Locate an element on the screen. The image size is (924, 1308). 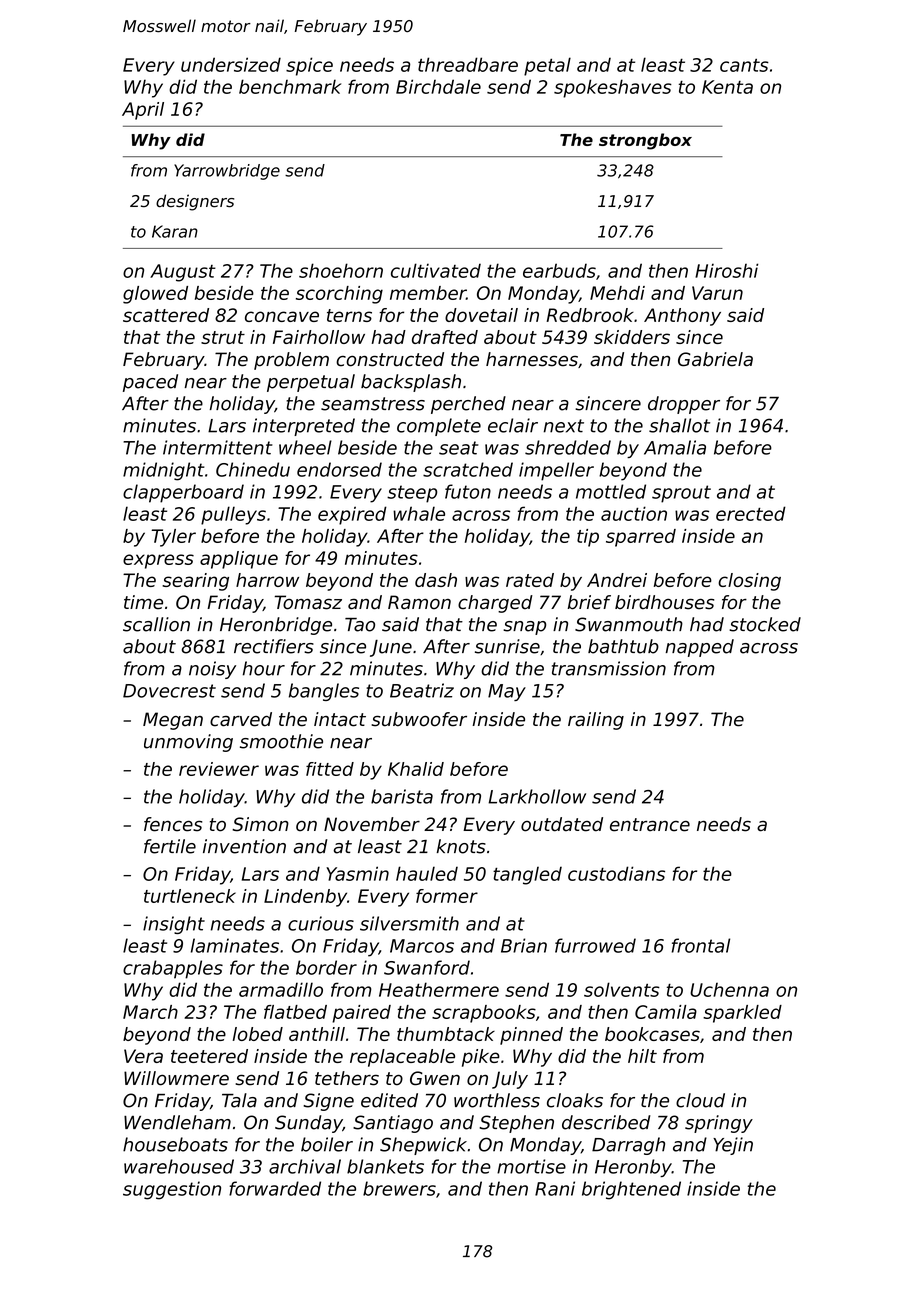
Andrei is located at coordinates (617, 580).
